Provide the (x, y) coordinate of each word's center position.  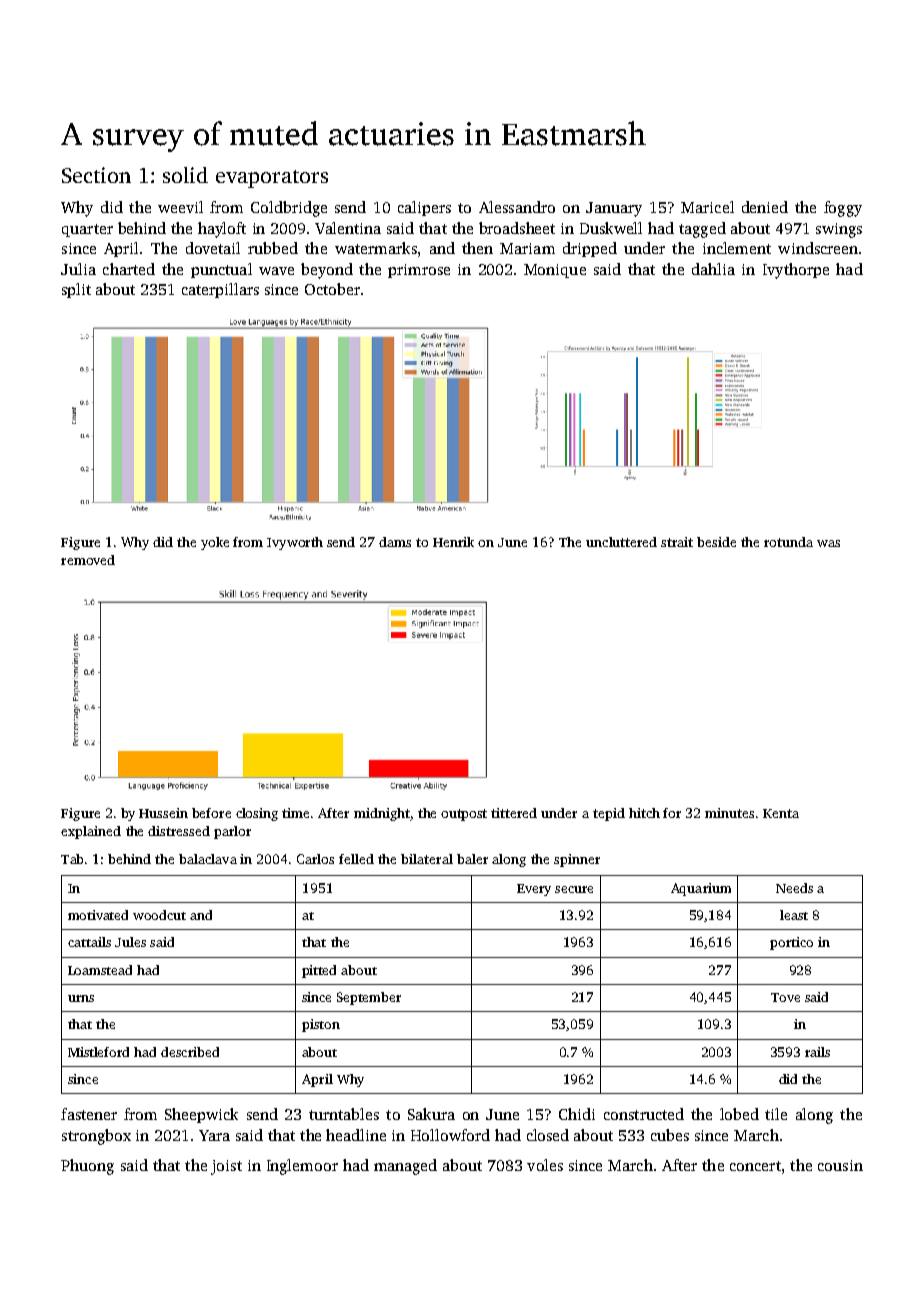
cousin (840, 1165)
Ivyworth (295, 543)
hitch (644, 813)
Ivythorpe (796, 271)
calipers (424, 208)
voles (545, 1165)
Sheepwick (201, 1115)
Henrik (453, 542)
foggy (843, 209)
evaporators (272, 179)
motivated (98, 915)
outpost (464, 815)
